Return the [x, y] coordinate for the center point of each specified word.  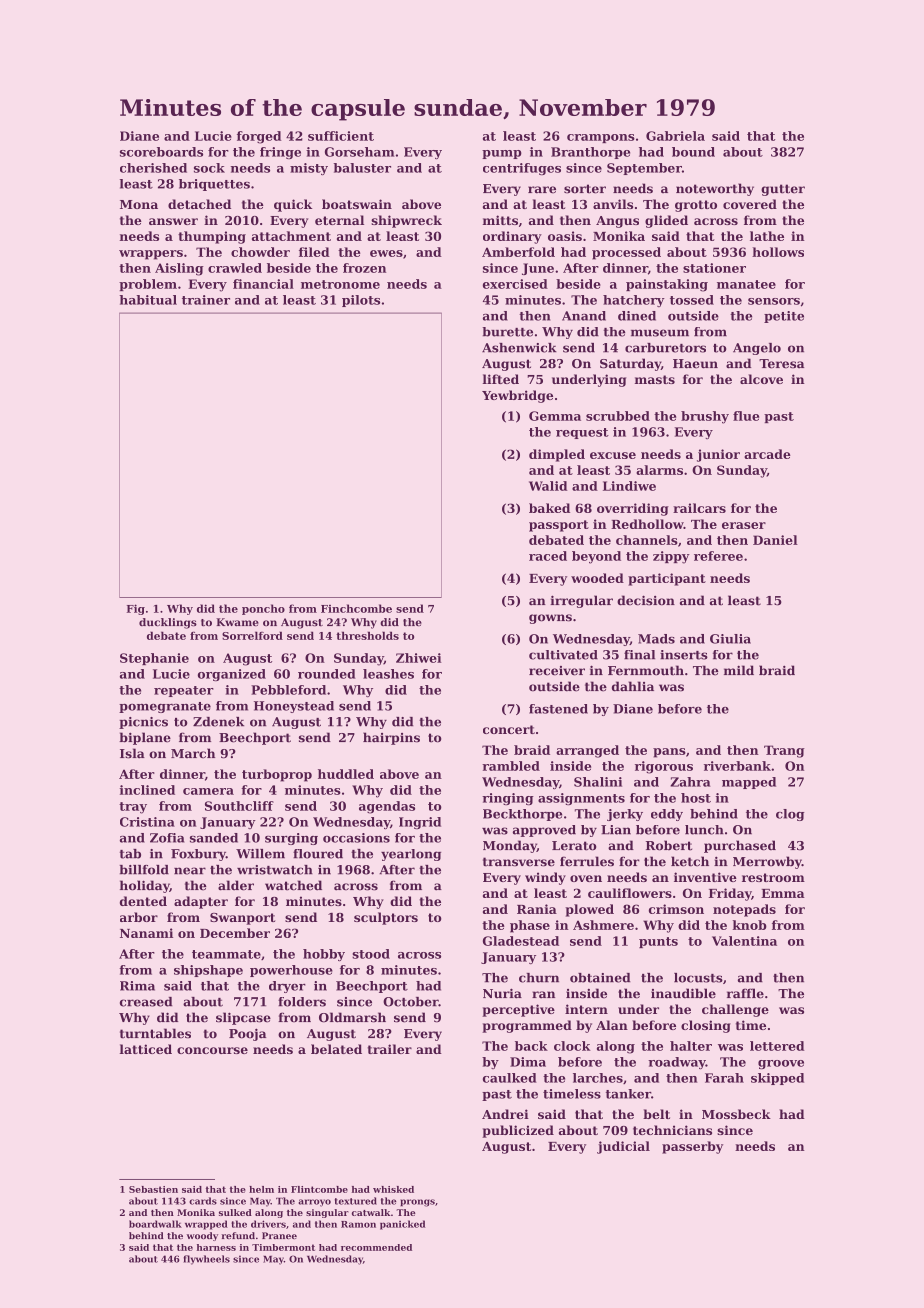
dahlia [633, 686]
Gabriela [675, 136]
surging [291, 839]
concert [509, 729]
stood [371, 954]
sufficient [341, 136]
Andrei [505, 1114]
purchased [740, 846]
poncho [263, 609]
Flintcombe [319, 1189]
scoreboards [161, 152]
